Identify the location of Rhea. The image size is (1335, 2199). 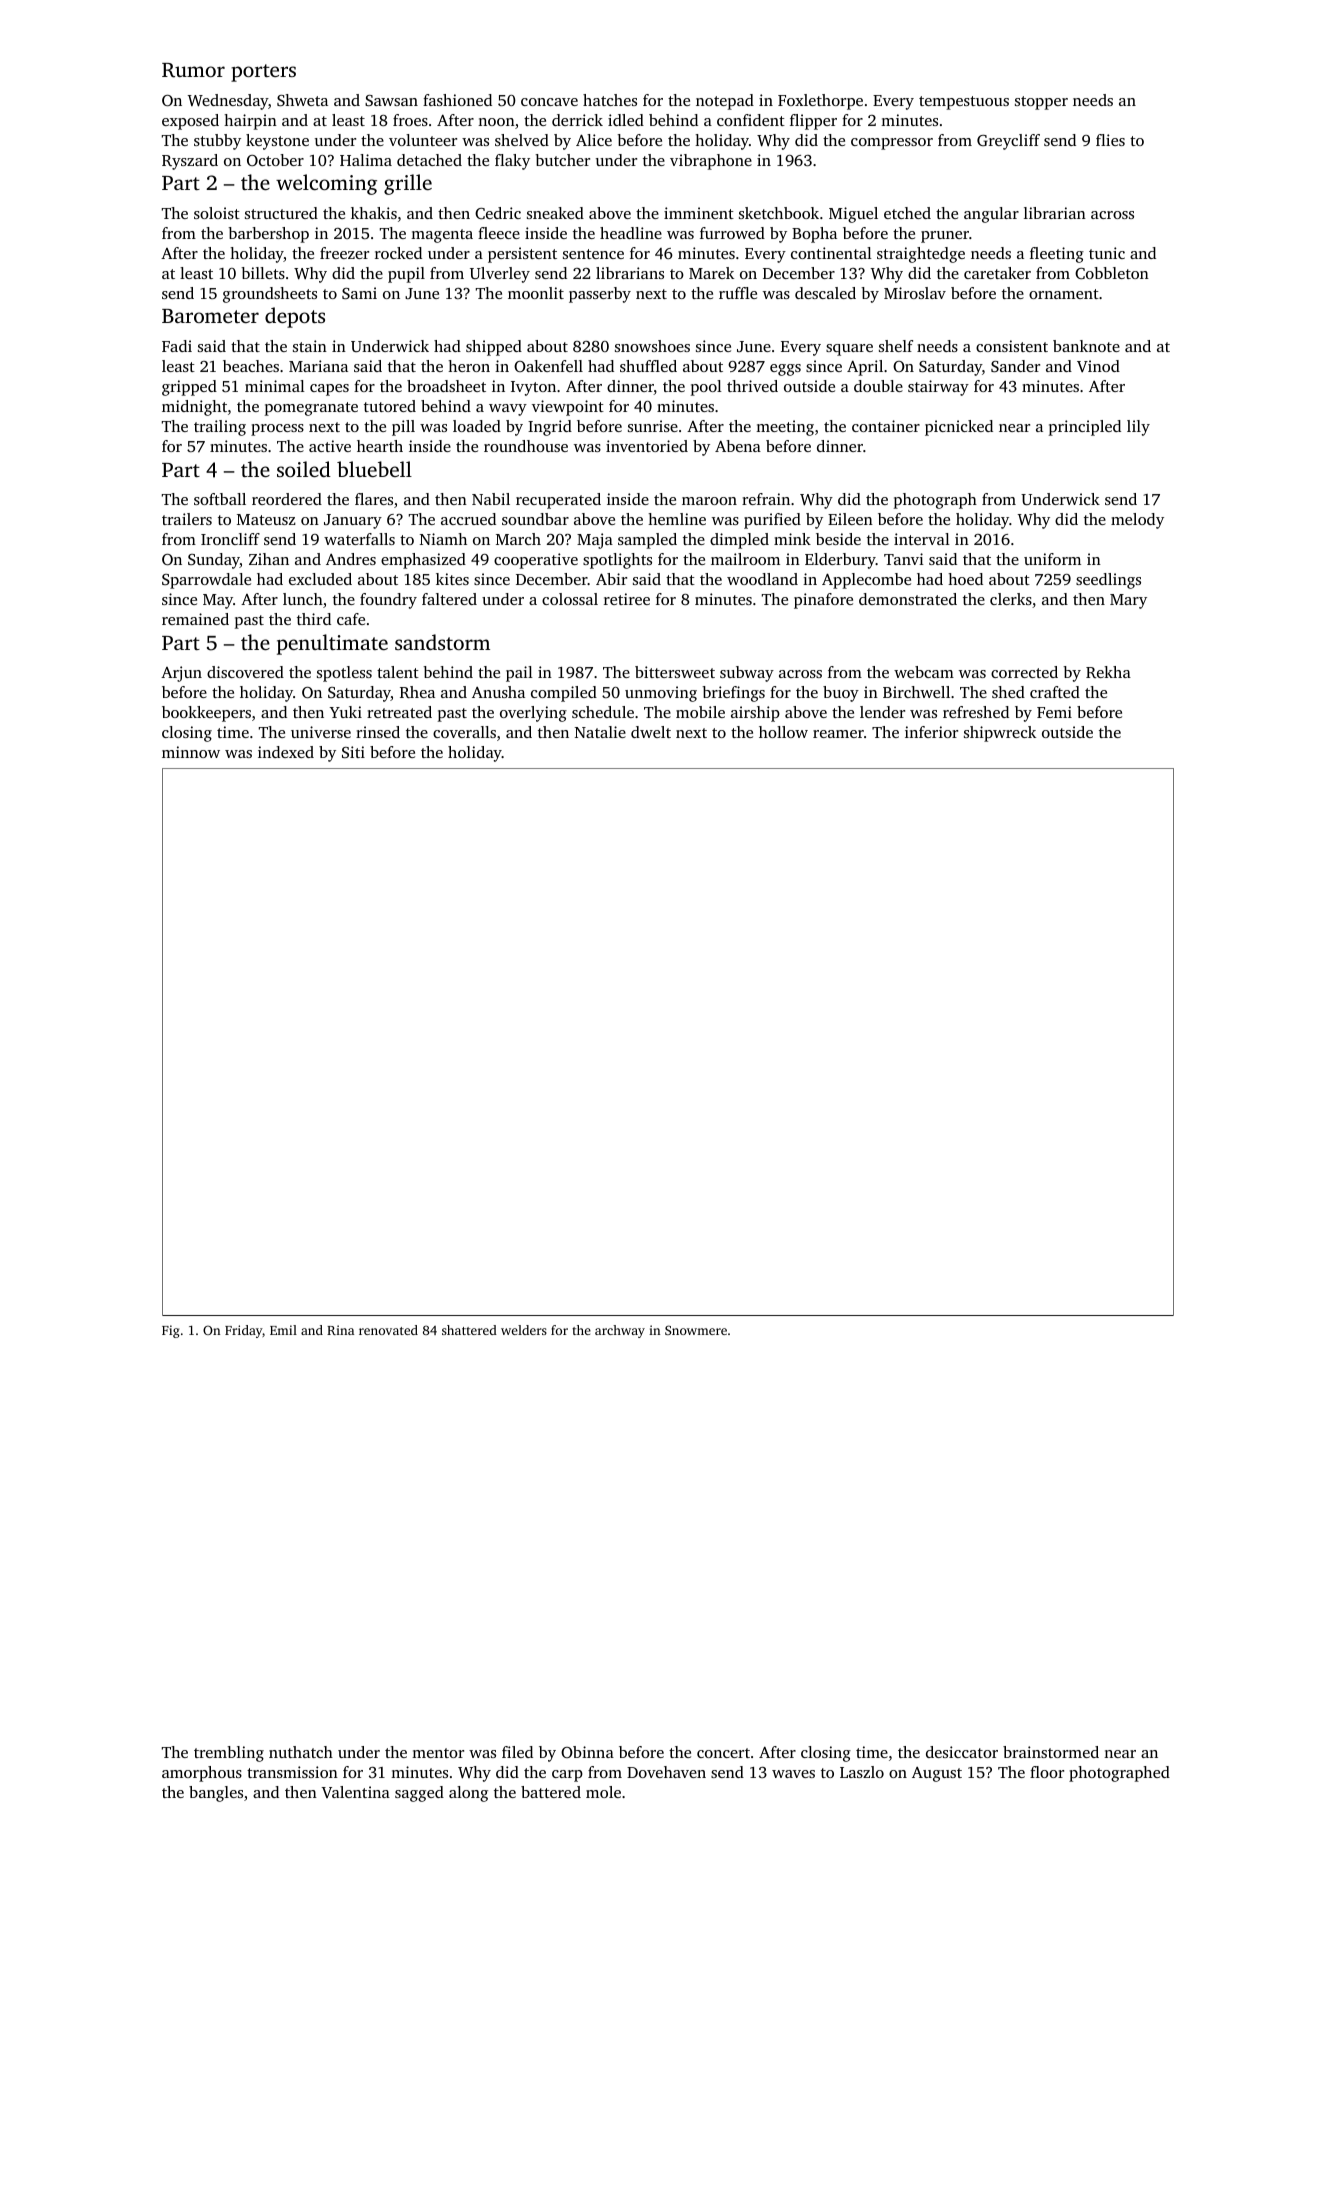
(417, 692).
